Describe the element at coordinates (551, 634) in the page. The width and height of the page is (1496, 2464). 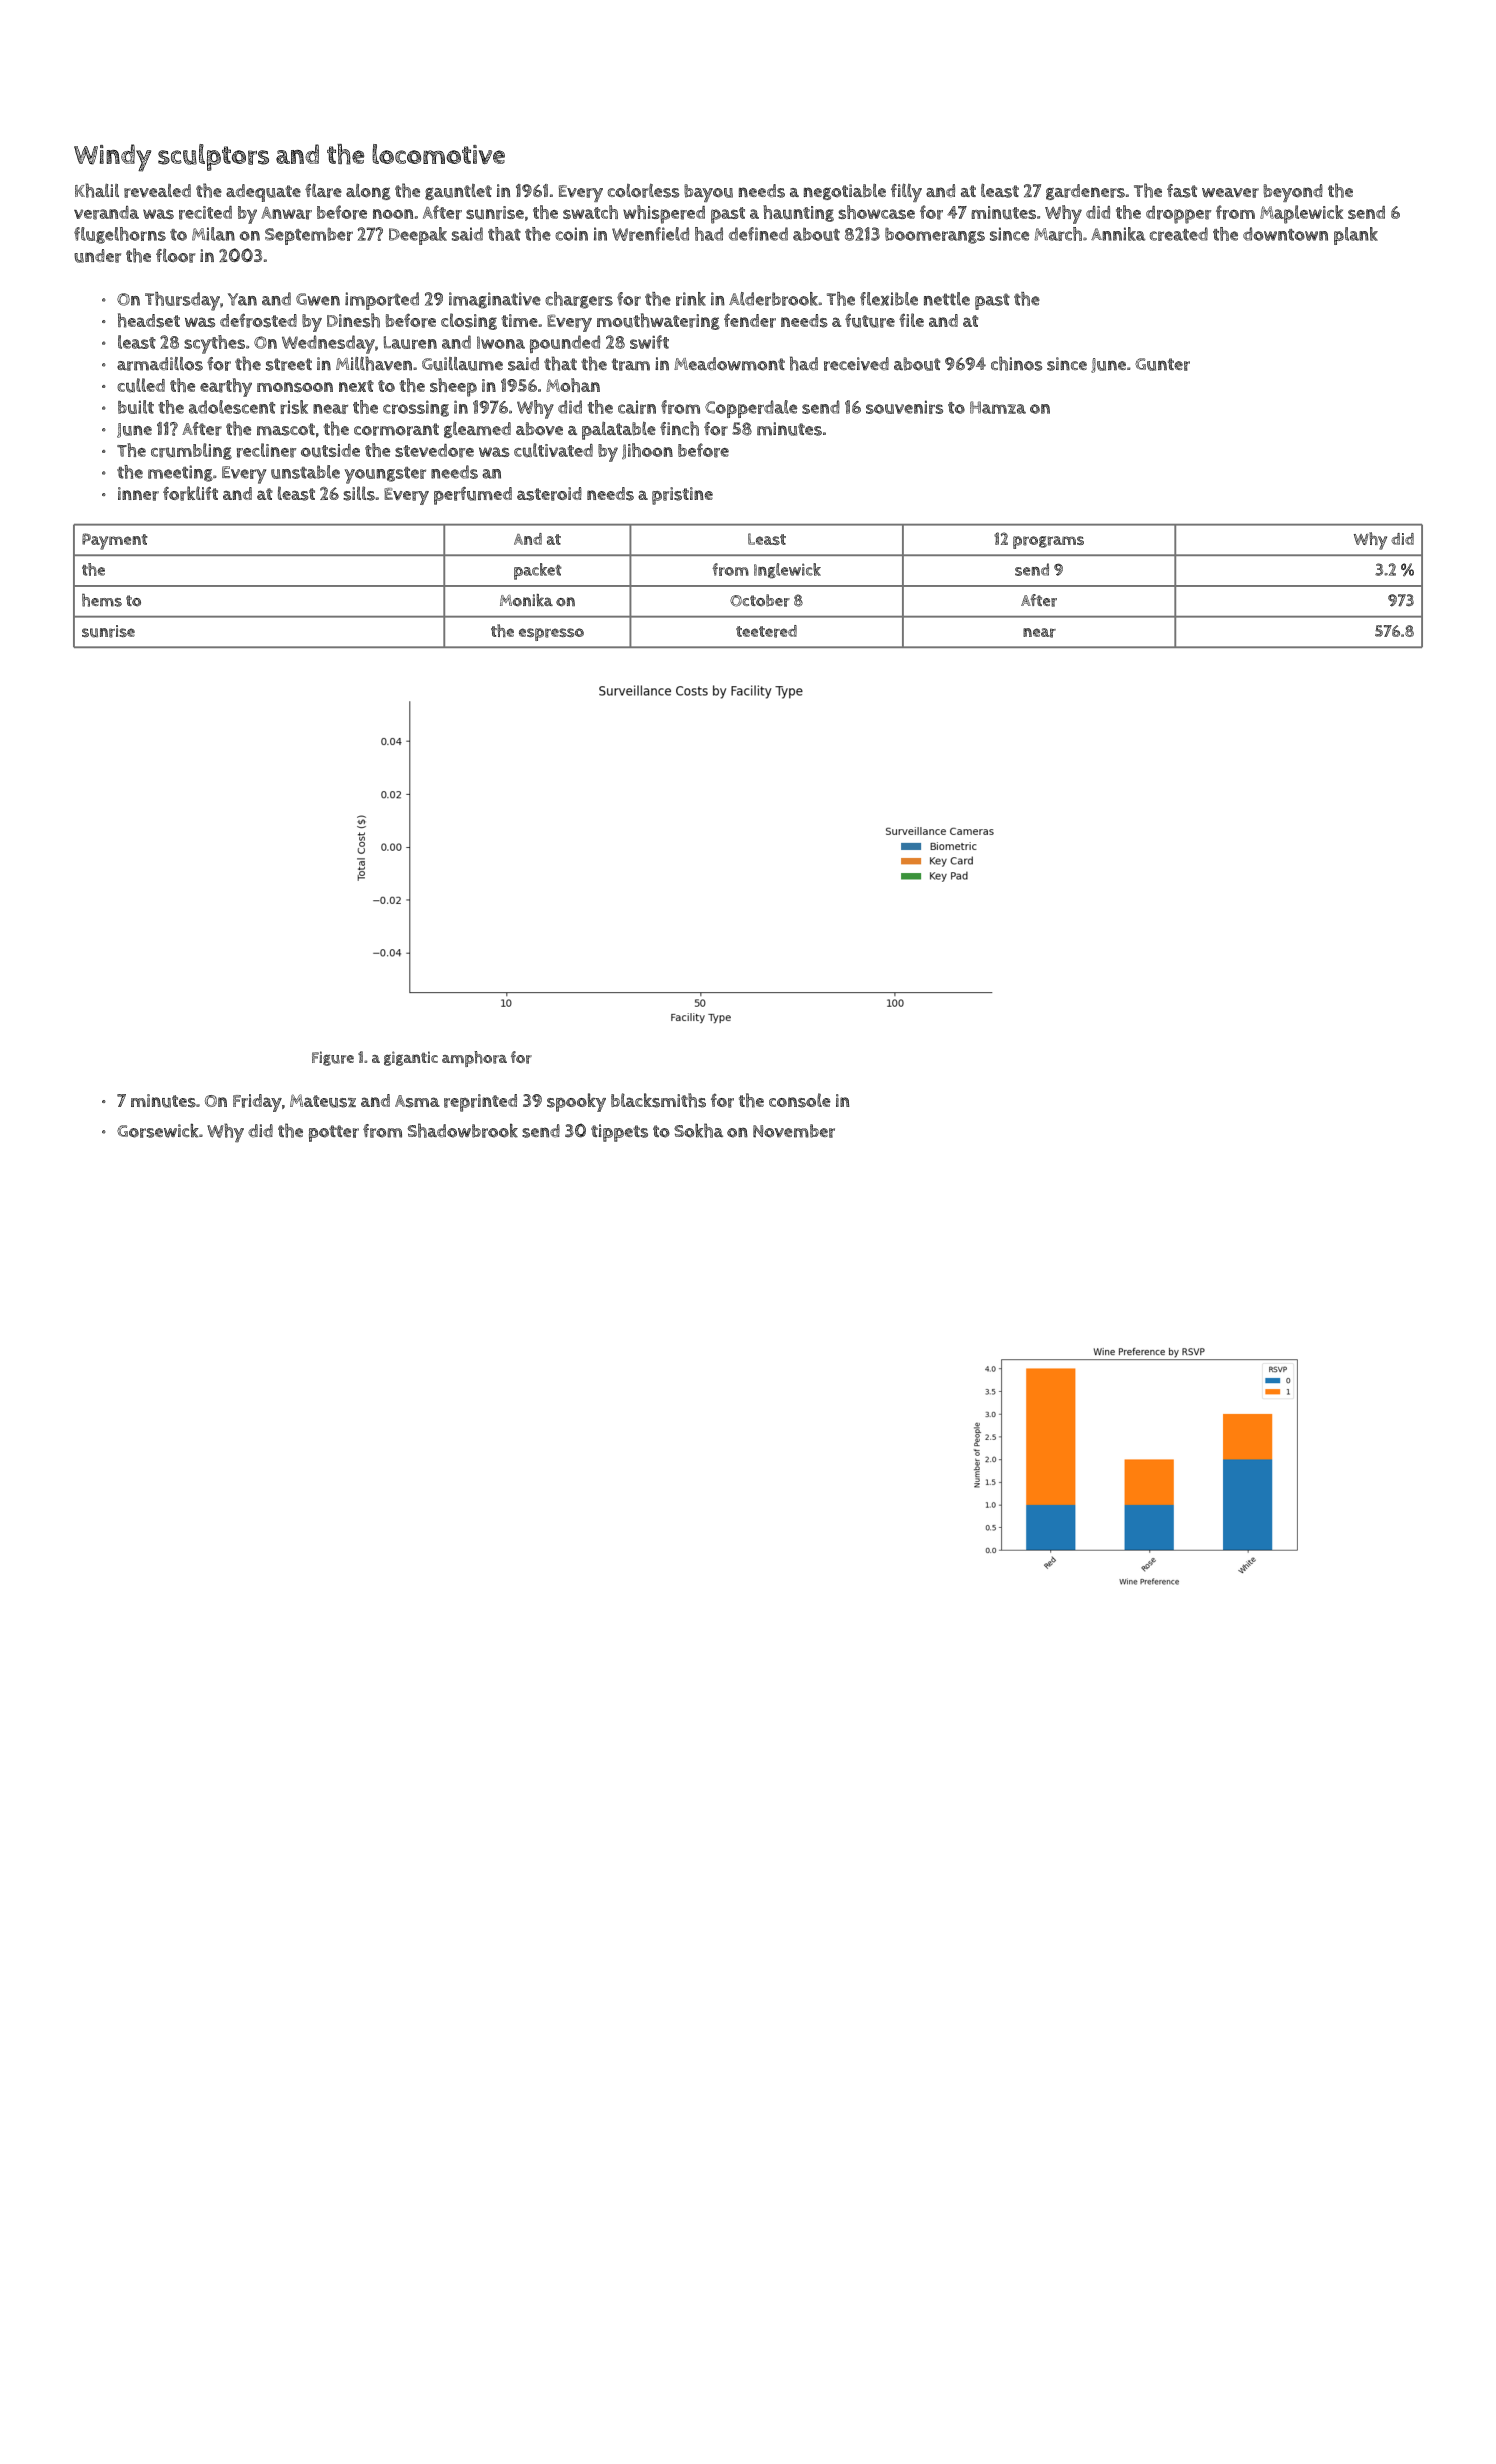
I see `espresso` at that location.
